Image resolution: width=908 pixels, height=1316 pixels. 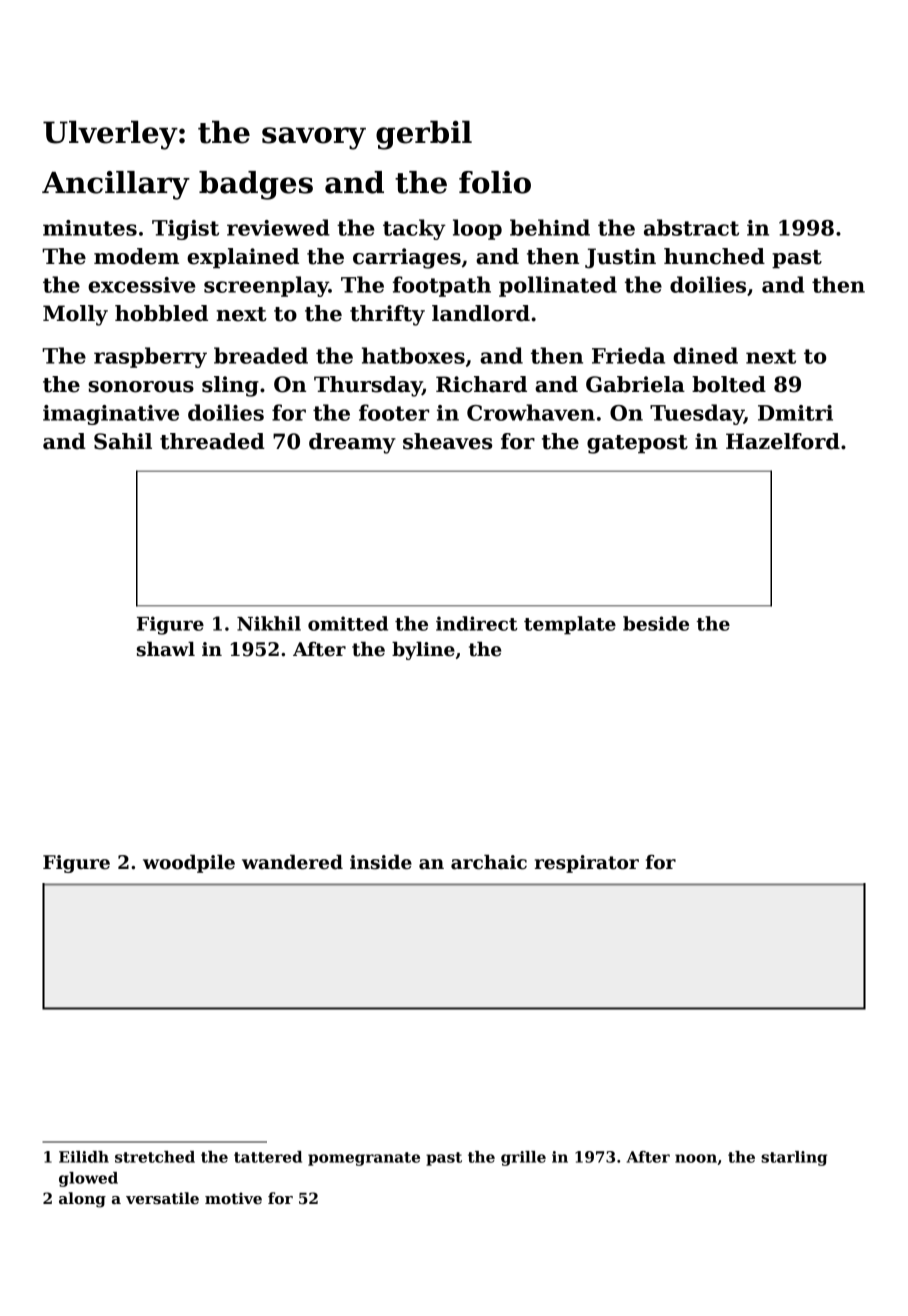 What do you see at coordinates (116, 185) in the page?
I see `Ancillary` at bounding box center [116, 185].
